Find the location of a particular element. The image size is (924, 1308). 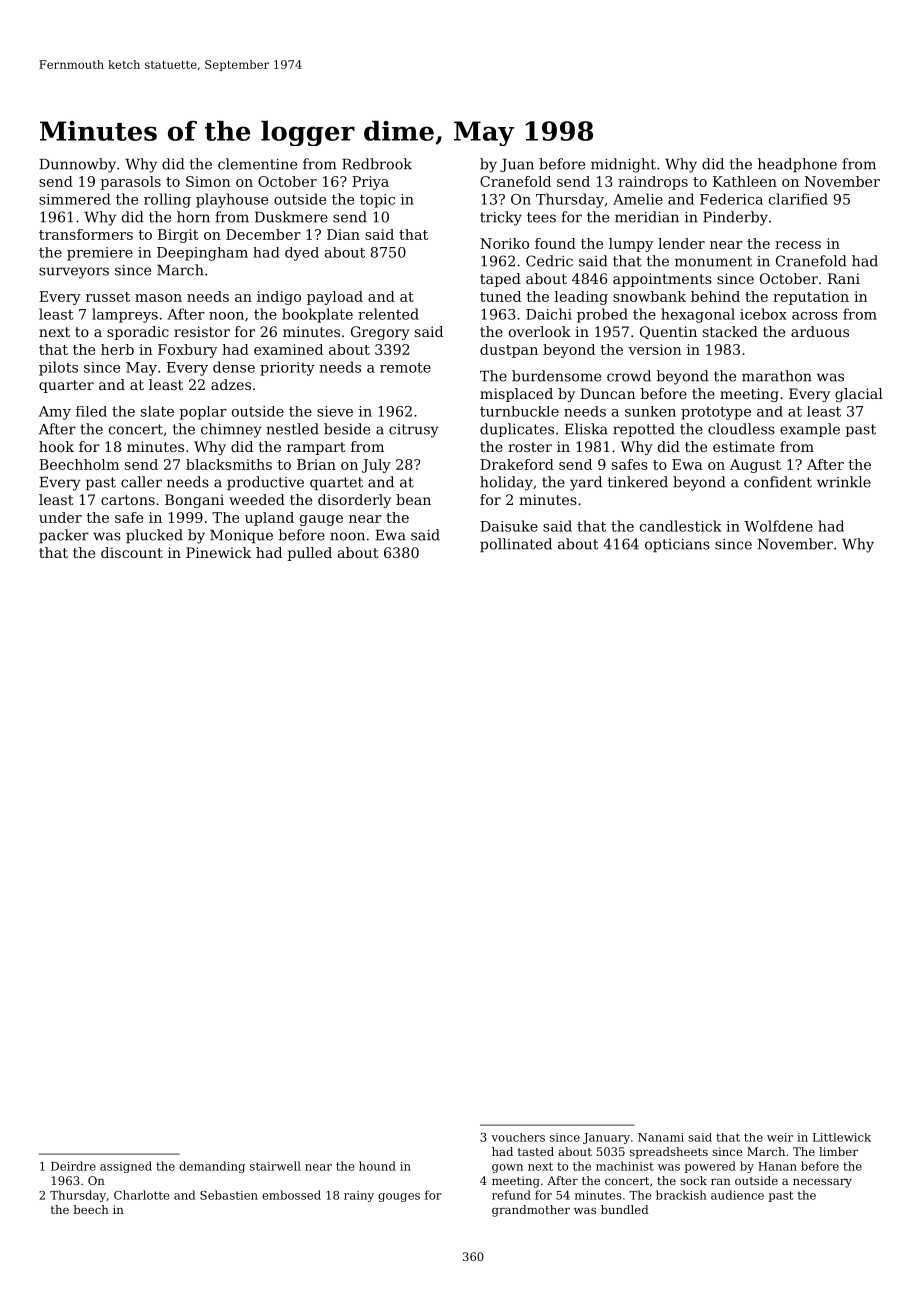

Deirdre is located at coordinates (73, 1166).
